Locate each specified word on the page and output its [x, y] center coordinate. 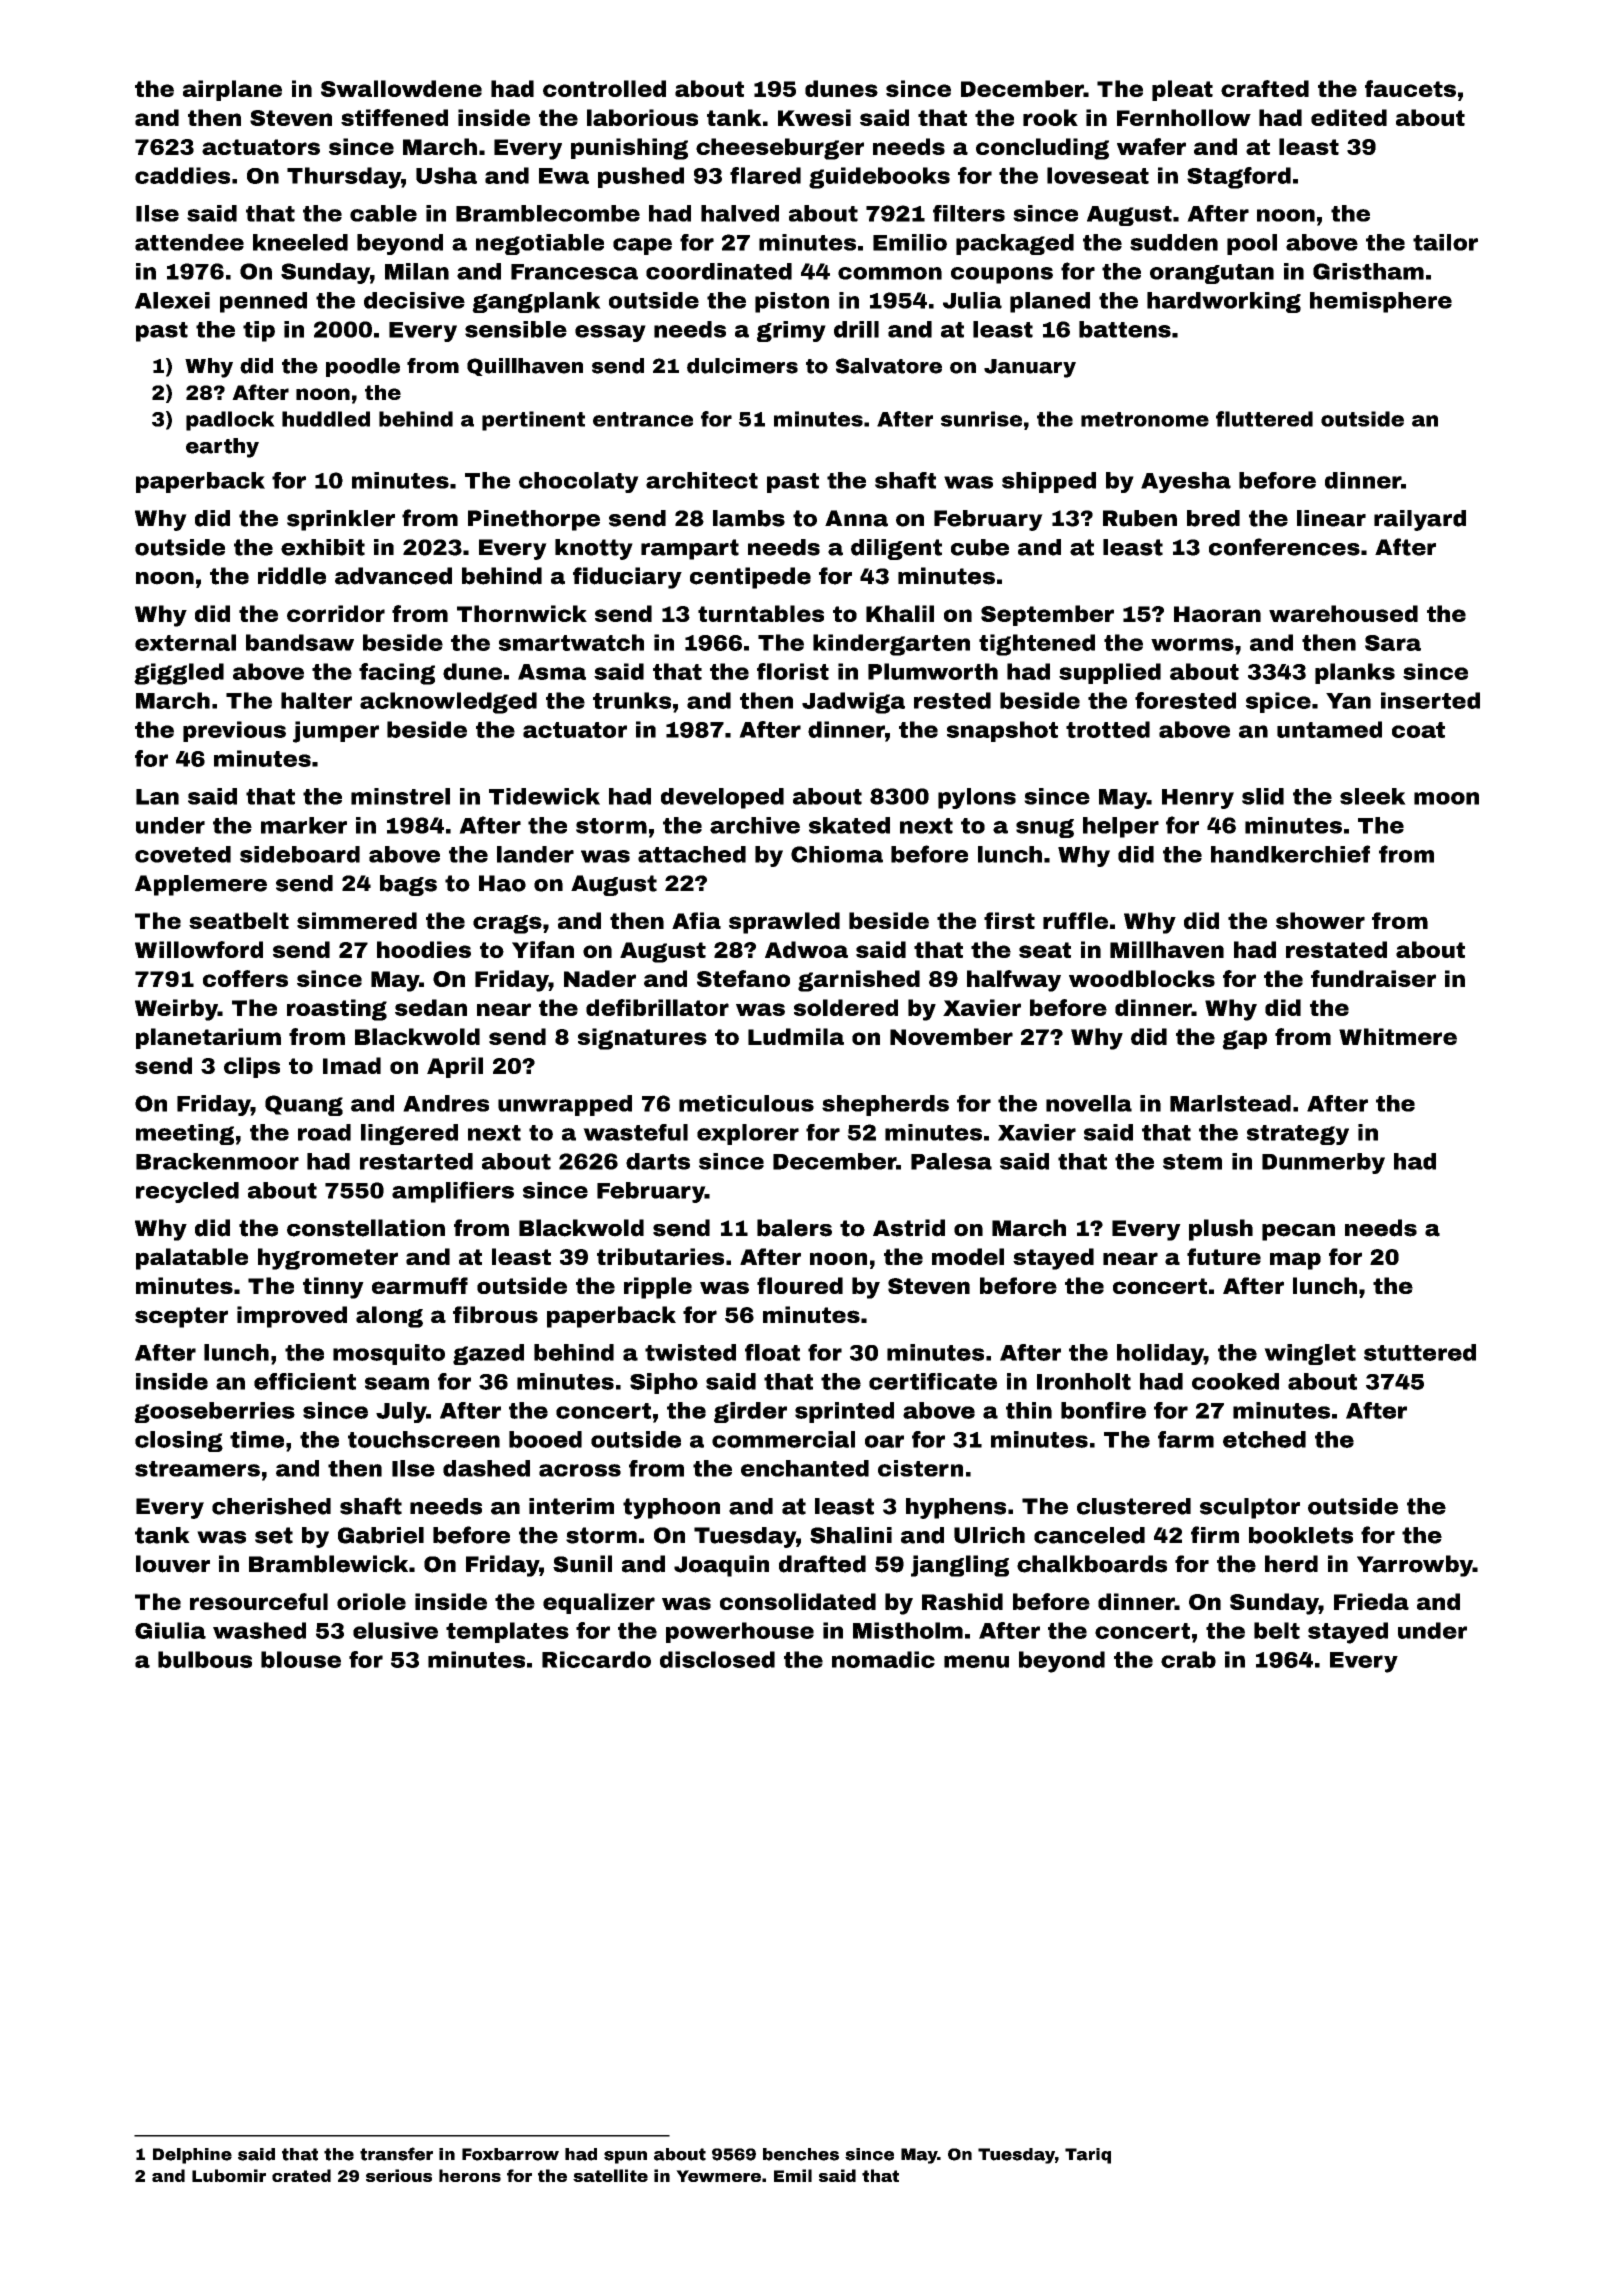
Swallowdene [401, 88]
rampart [690, 549]
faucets [1410, 88]
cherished [271, 1506]
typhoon [671, 1508]
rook [1050, 117]
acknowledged [448, 703]
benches [801, 2154]
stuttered [1420, 1352]
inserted [1430, 700]
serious [399, 2175]
